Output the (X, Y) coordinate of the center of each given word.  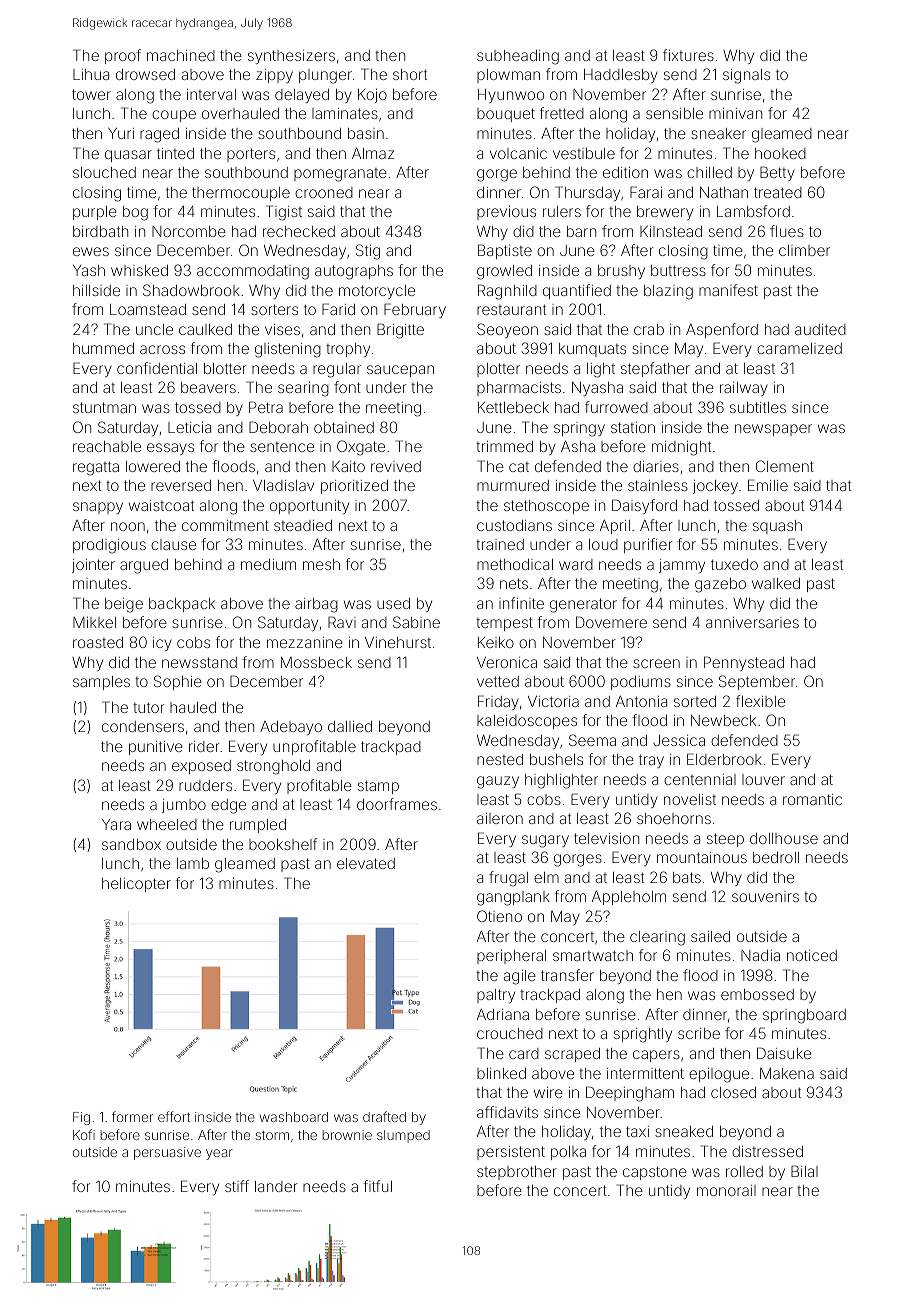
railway (744, 389)
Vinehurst (398, 642)
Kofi (84, 1134)
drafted (384, 1116)
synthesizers (291, 57)
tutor (148, 707)
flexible (760, 701)
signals (746, 76)
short (410, 74)
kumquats (592, 350)
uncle (154, 329)
